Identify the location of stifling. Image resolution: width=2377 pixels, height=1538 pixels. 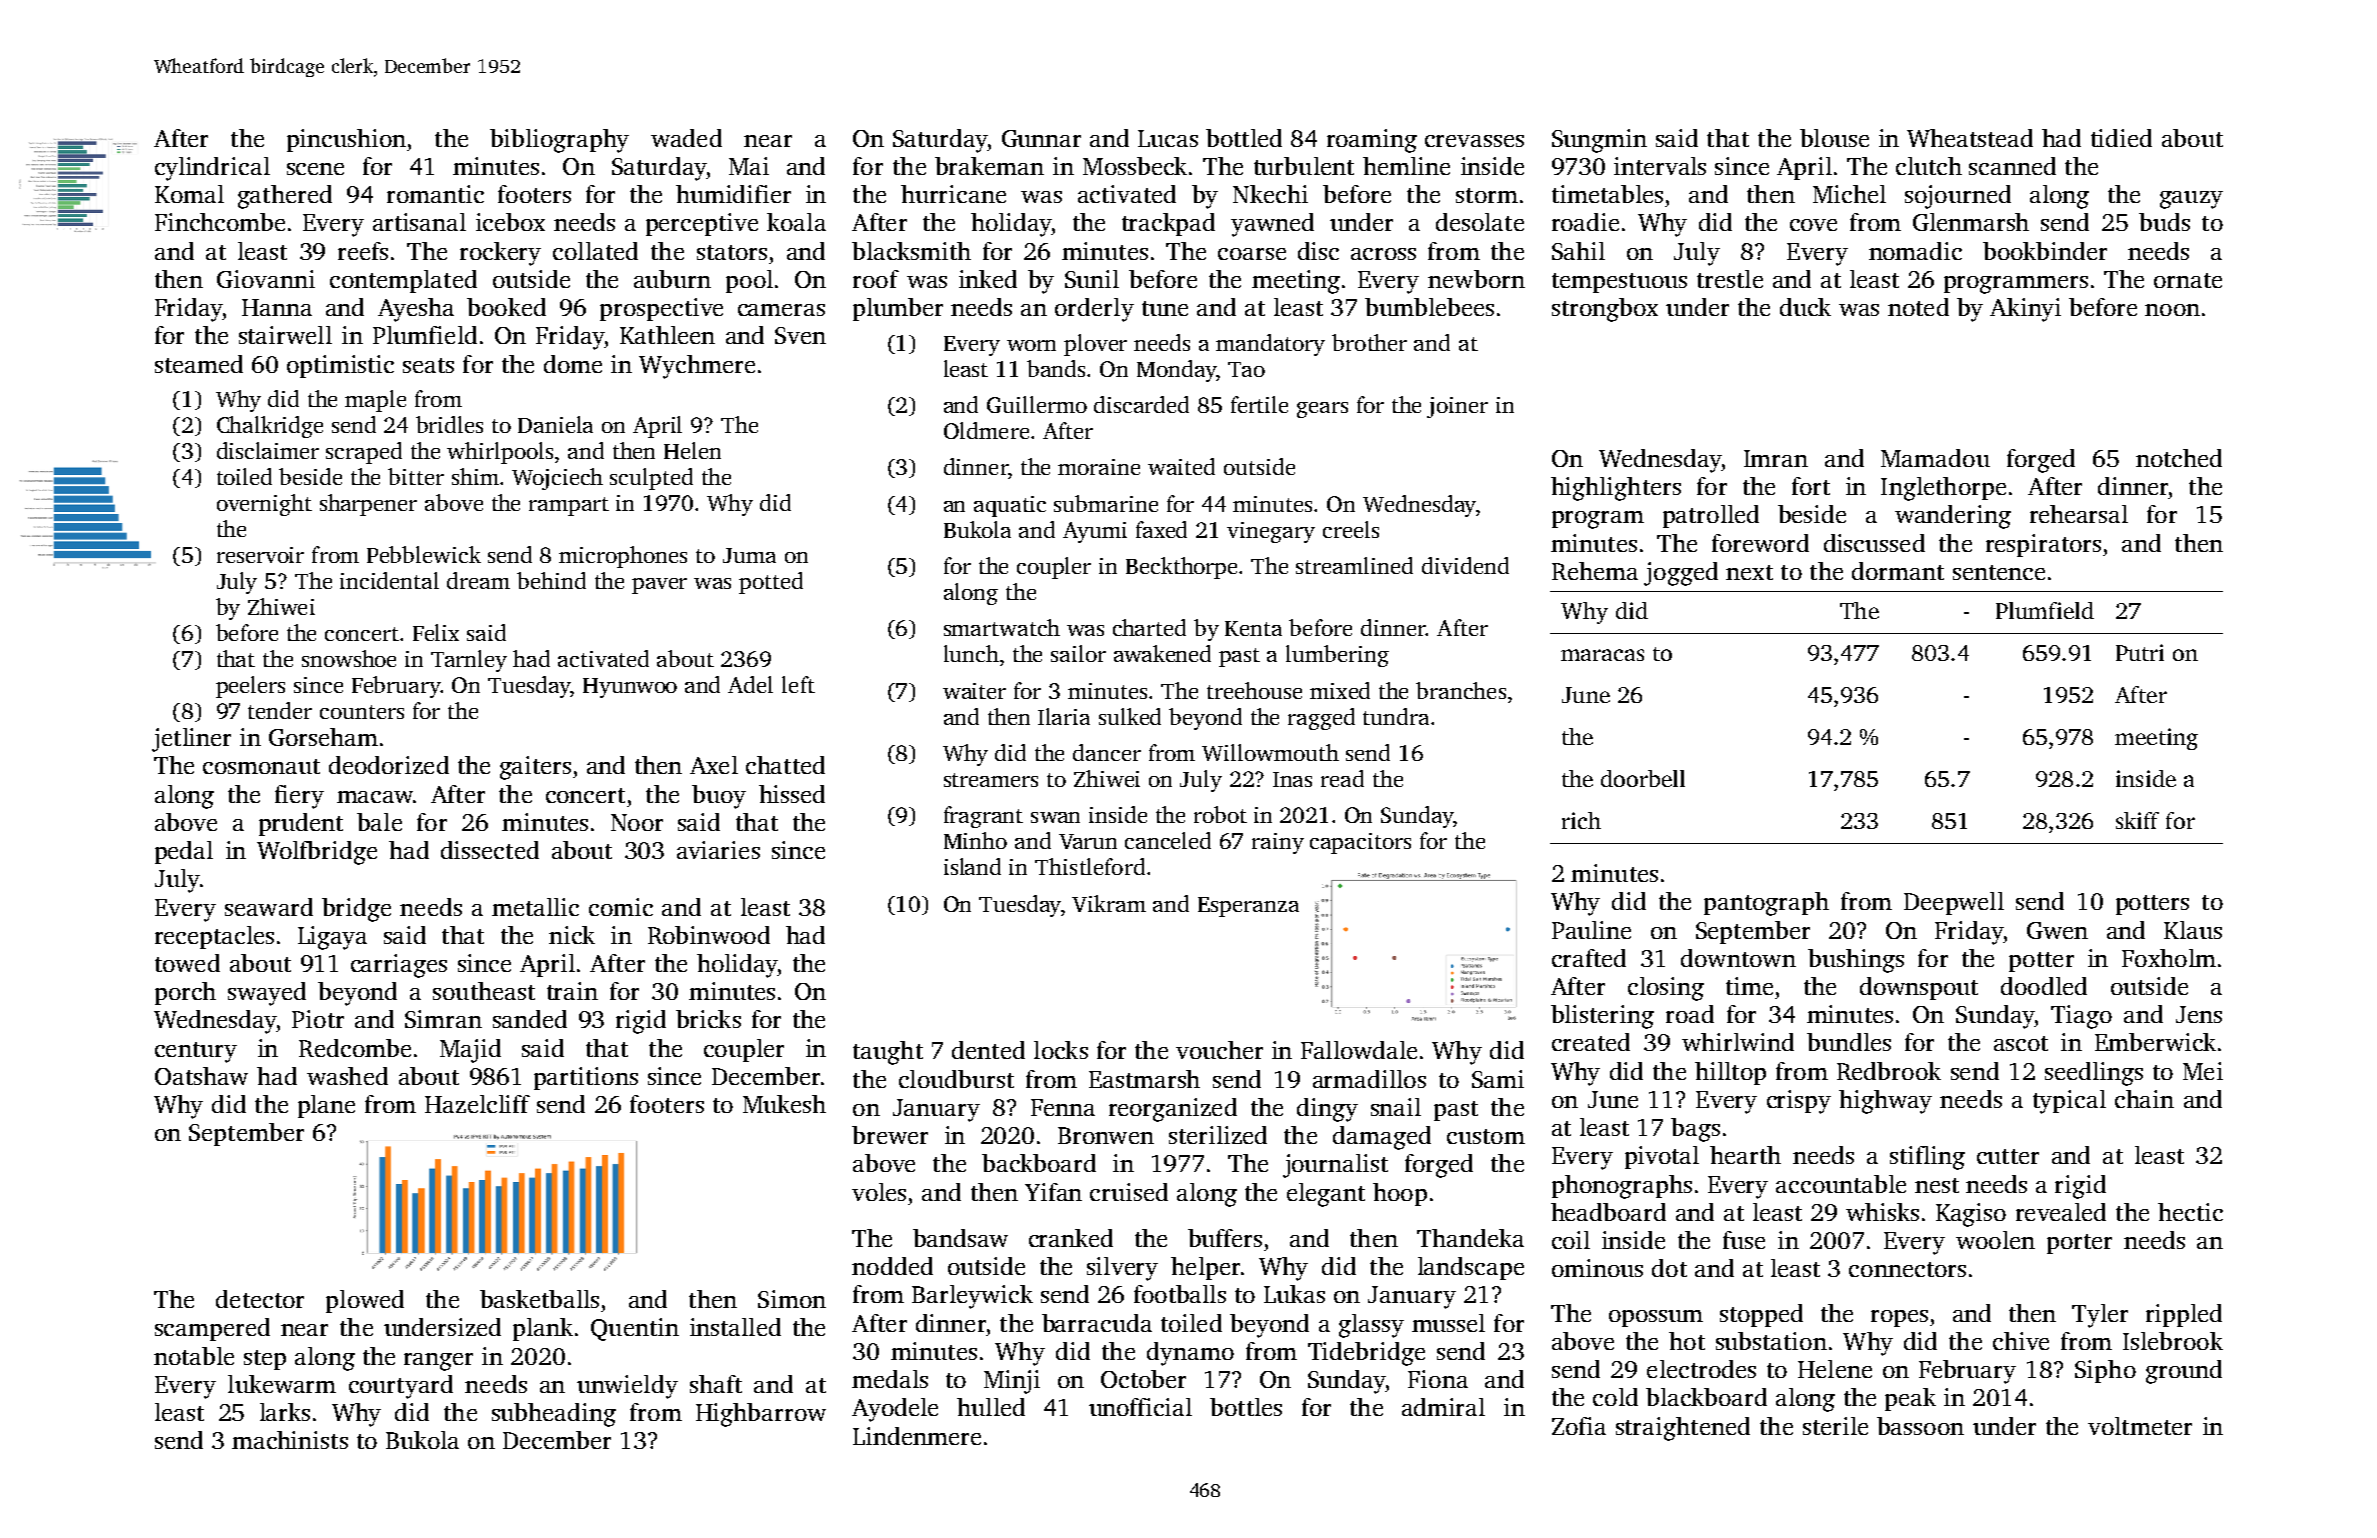
(1927, 1158).
